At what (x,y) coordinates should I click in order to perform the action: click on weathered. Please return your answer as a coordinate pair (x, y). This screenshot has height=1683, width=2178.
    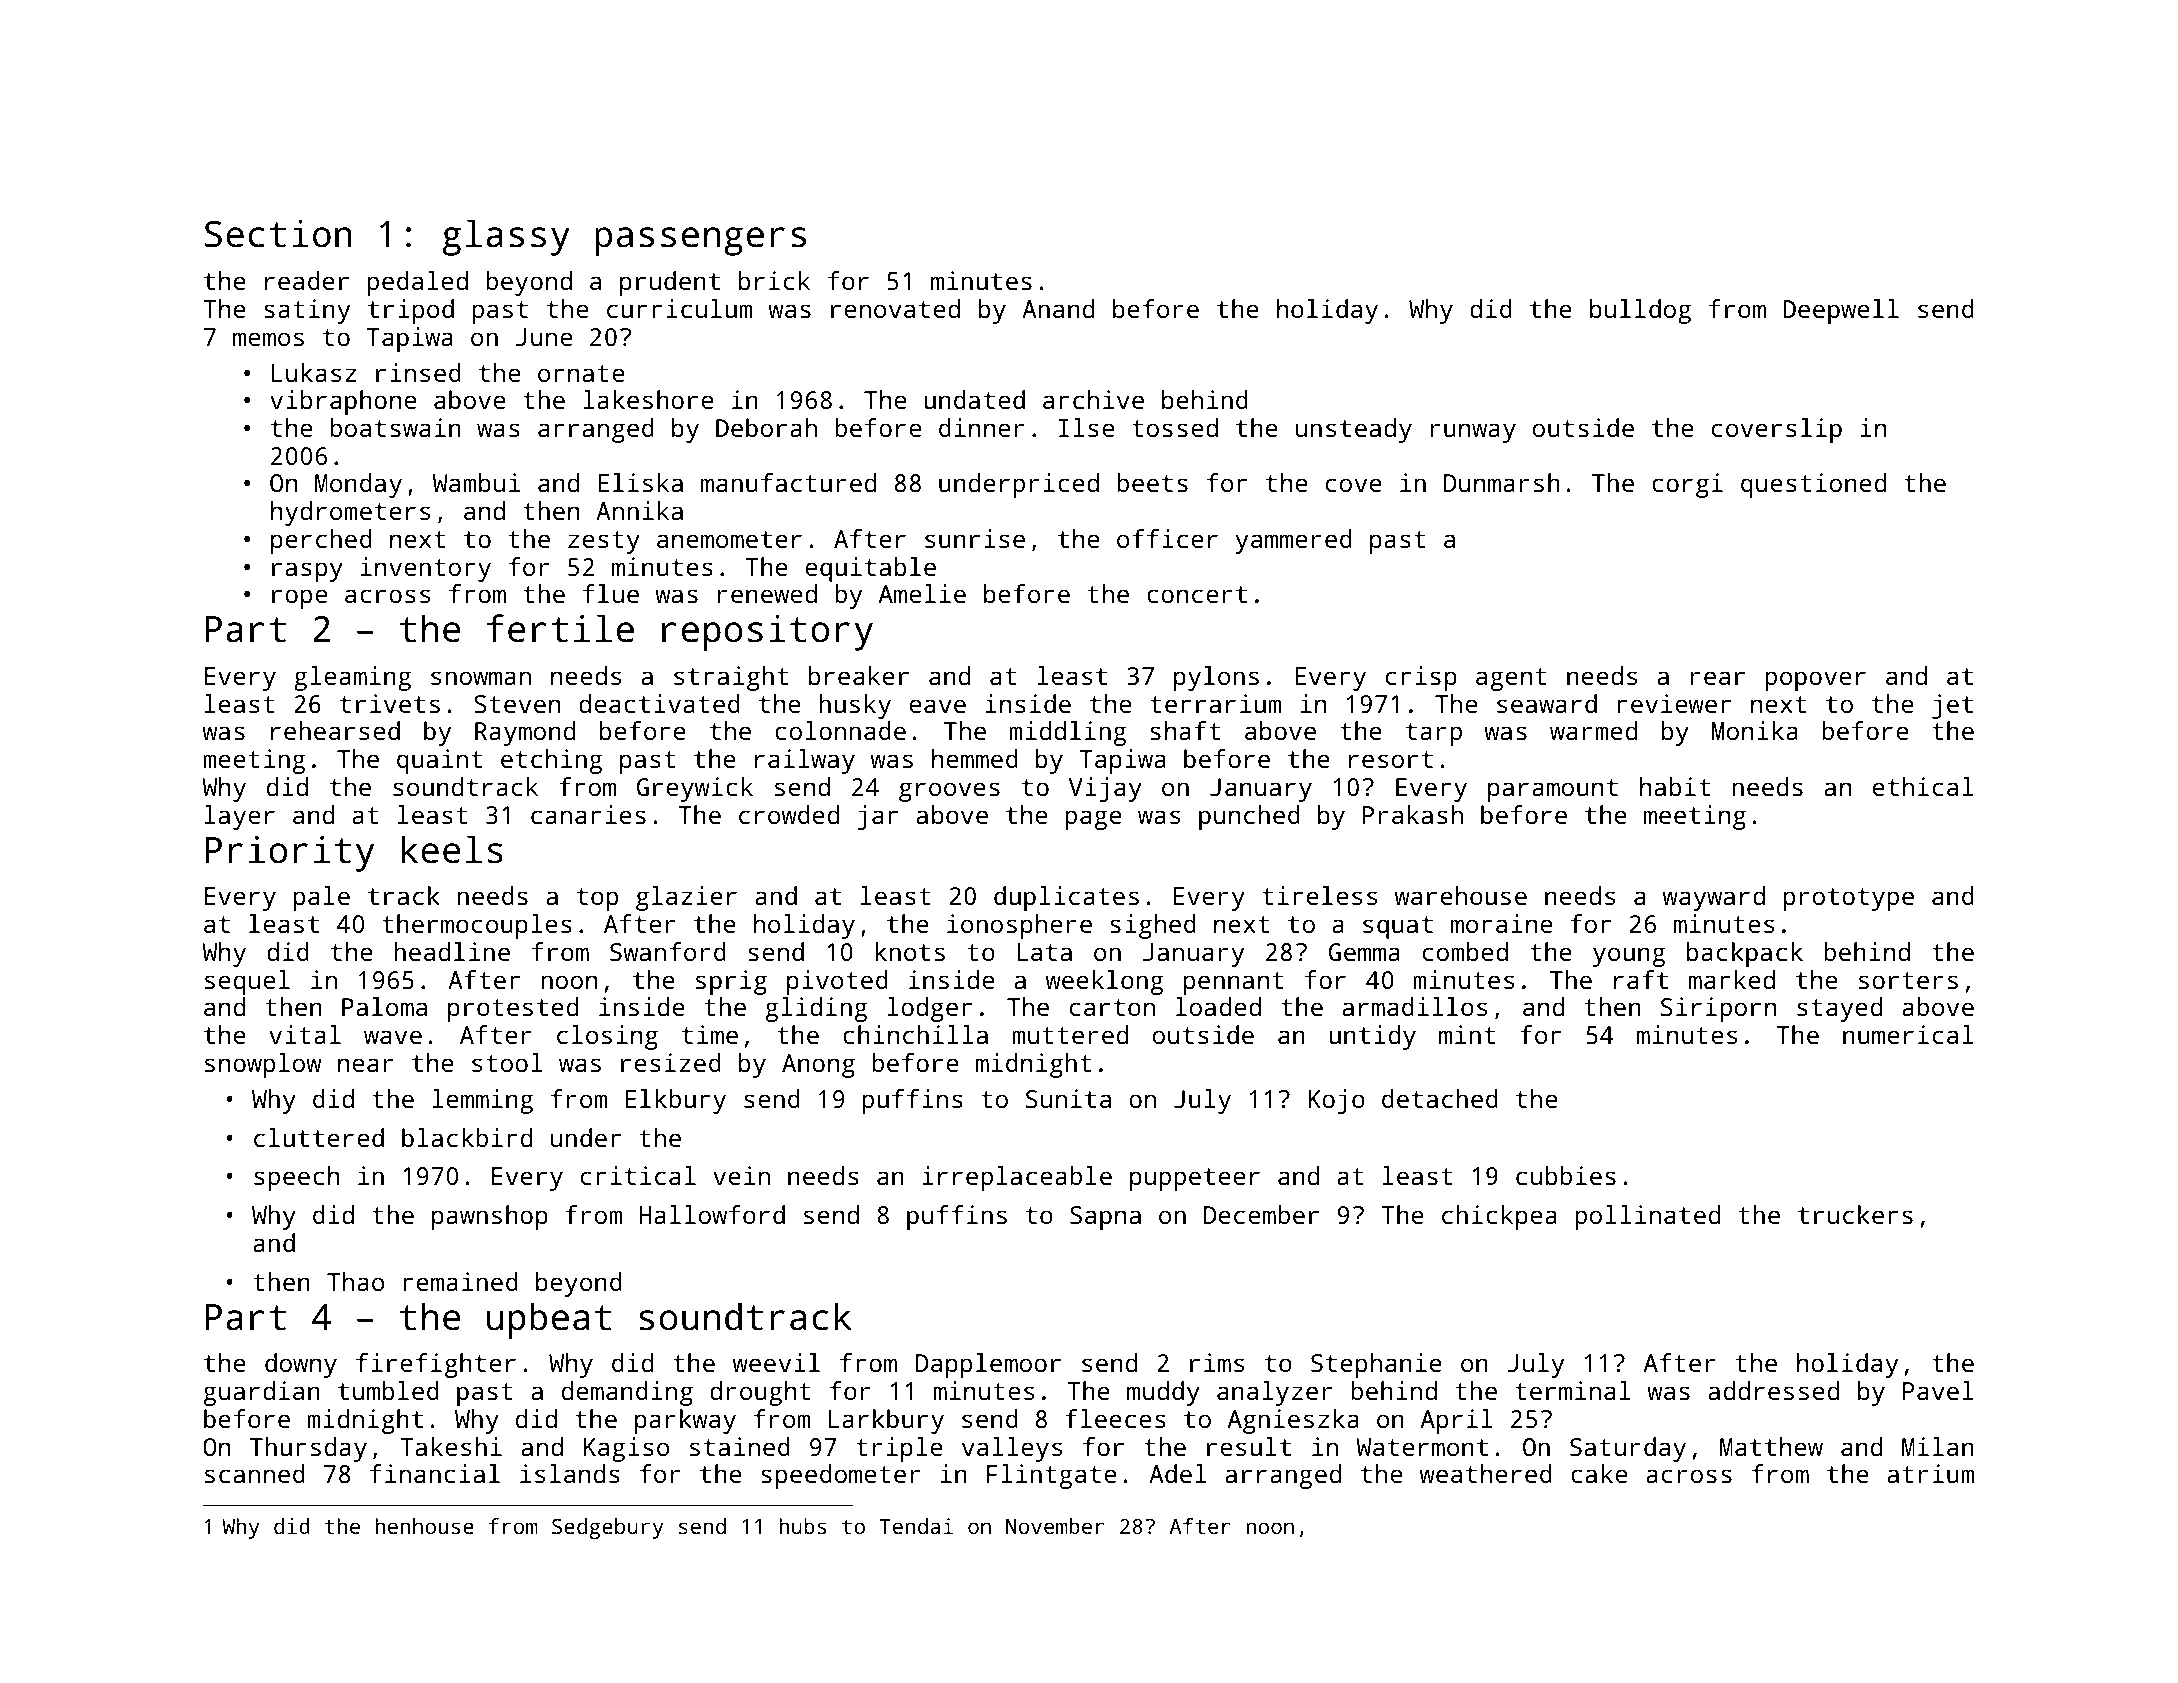
    Looking at the image, I should click on (1486, 1473).
